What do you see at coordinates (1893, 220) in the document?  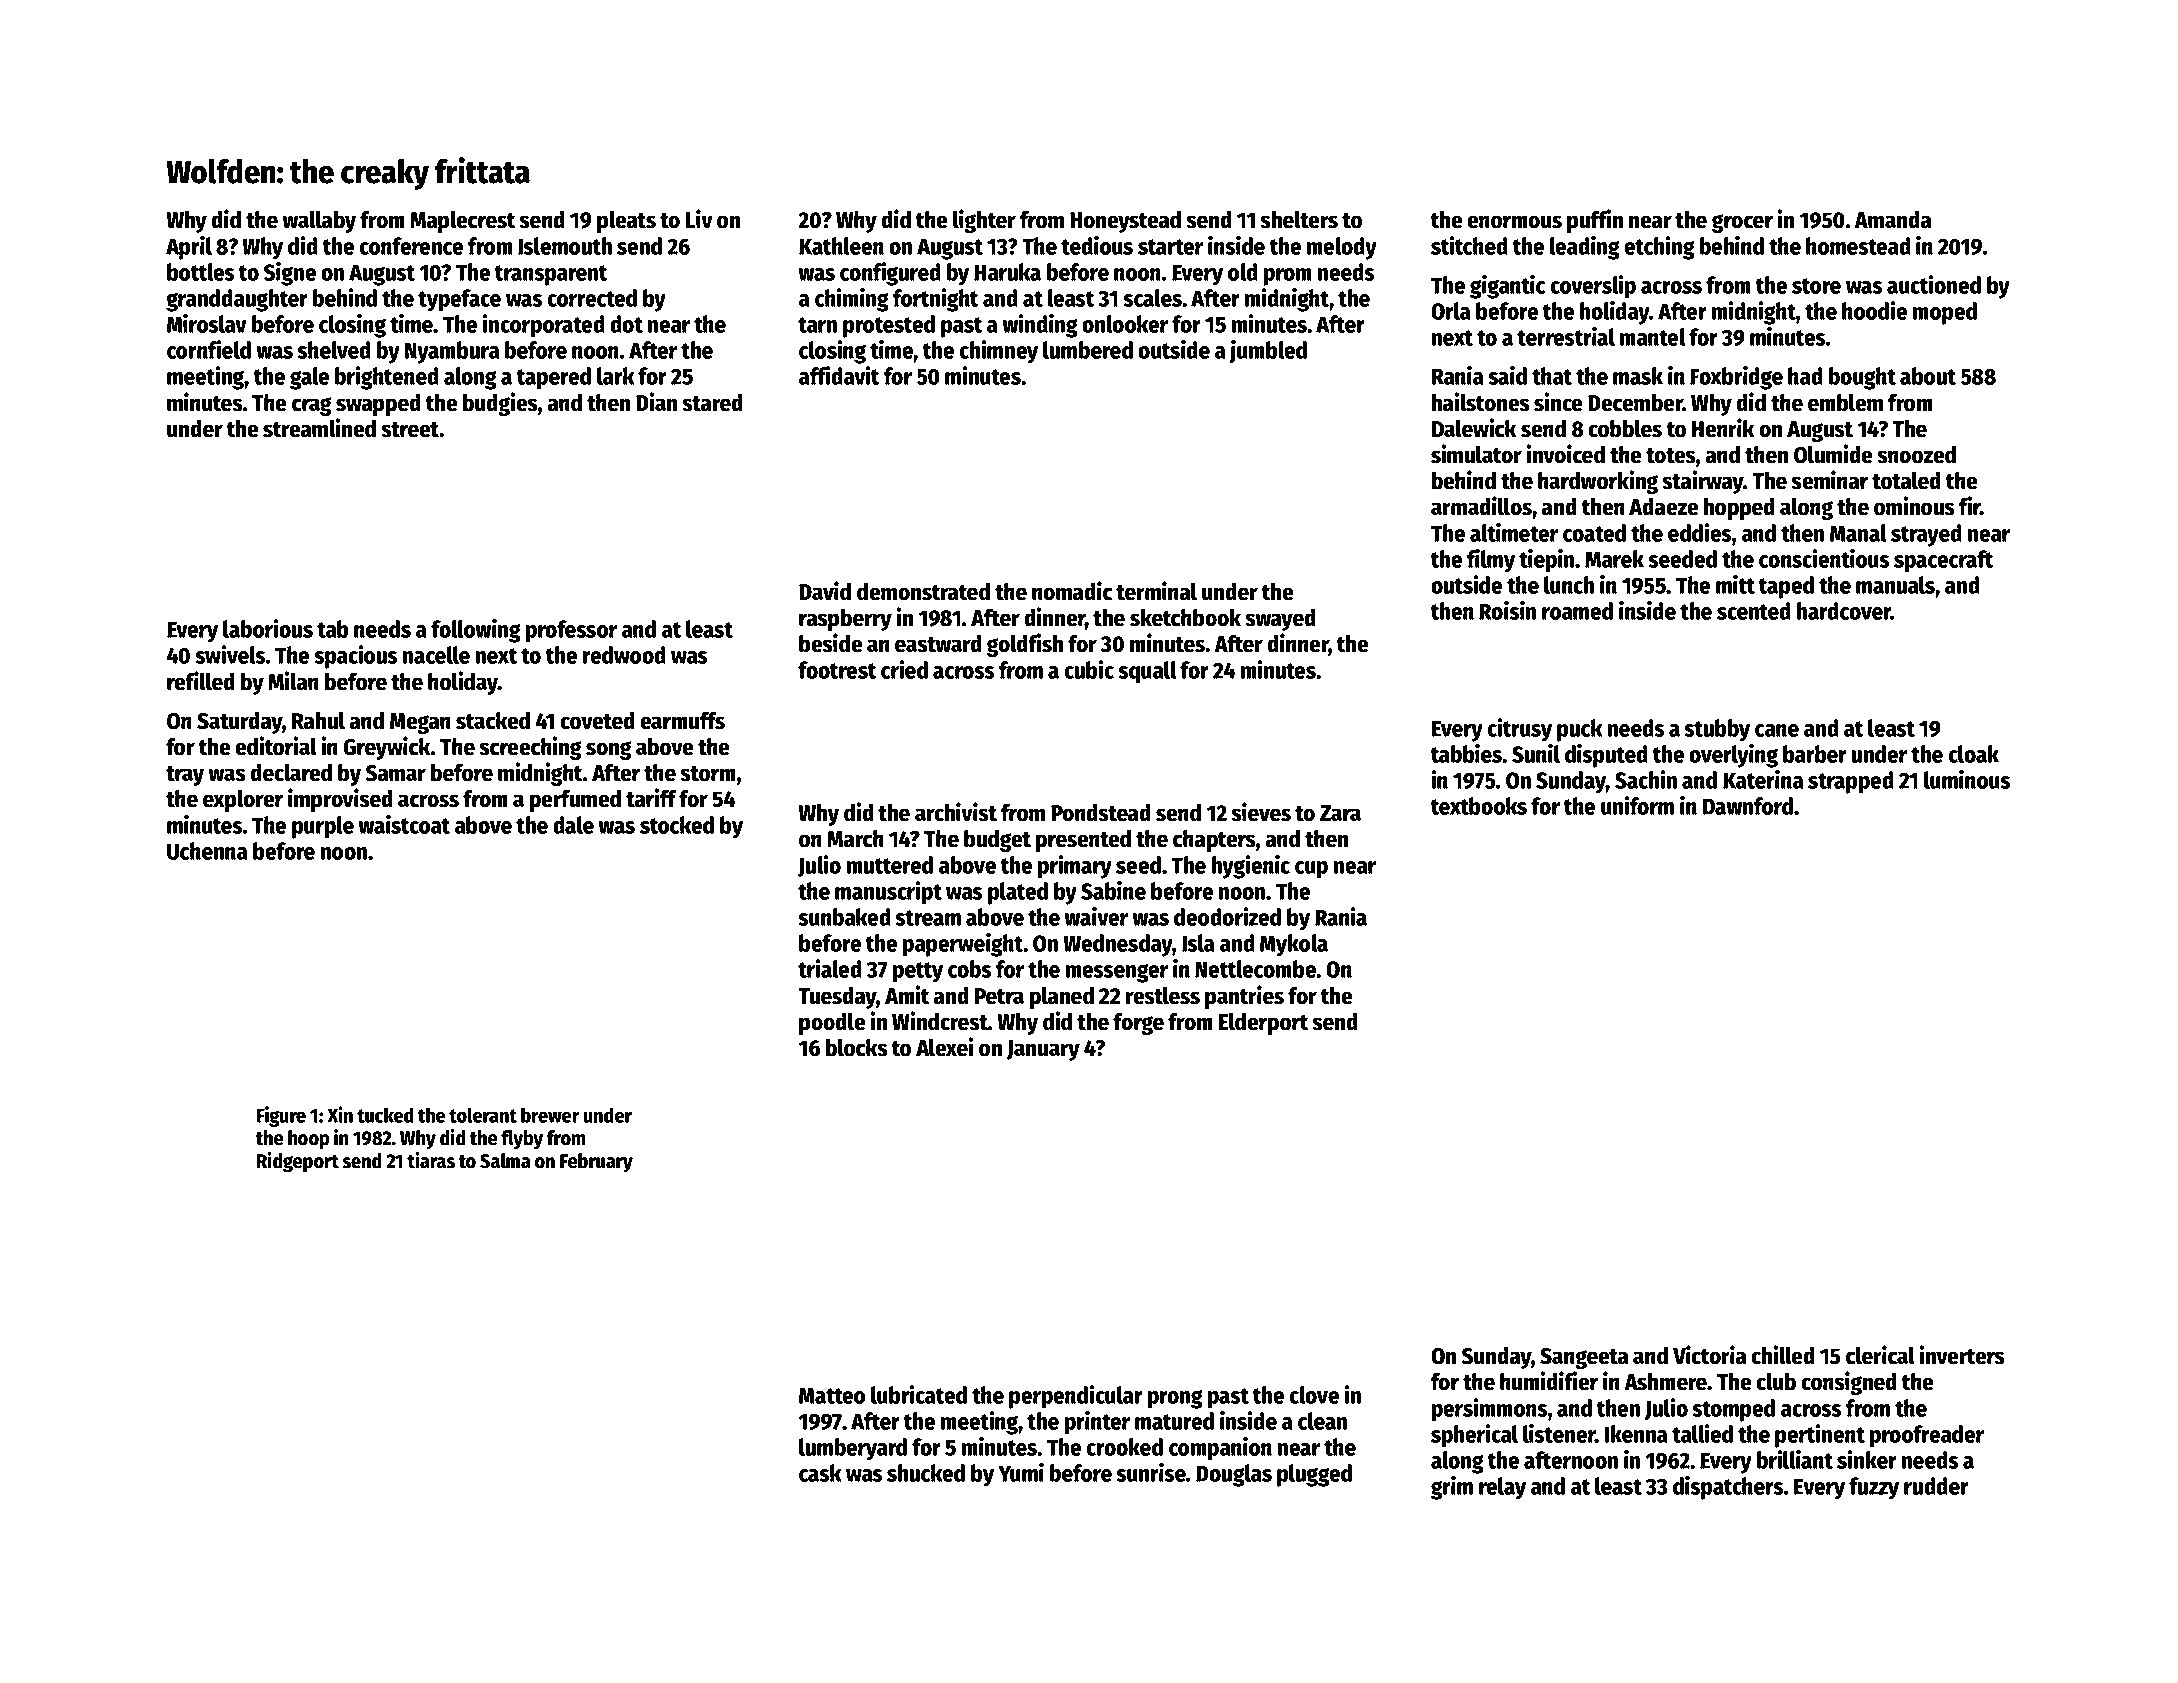 I see `Amanda` at bounding box center [1893, 220].
